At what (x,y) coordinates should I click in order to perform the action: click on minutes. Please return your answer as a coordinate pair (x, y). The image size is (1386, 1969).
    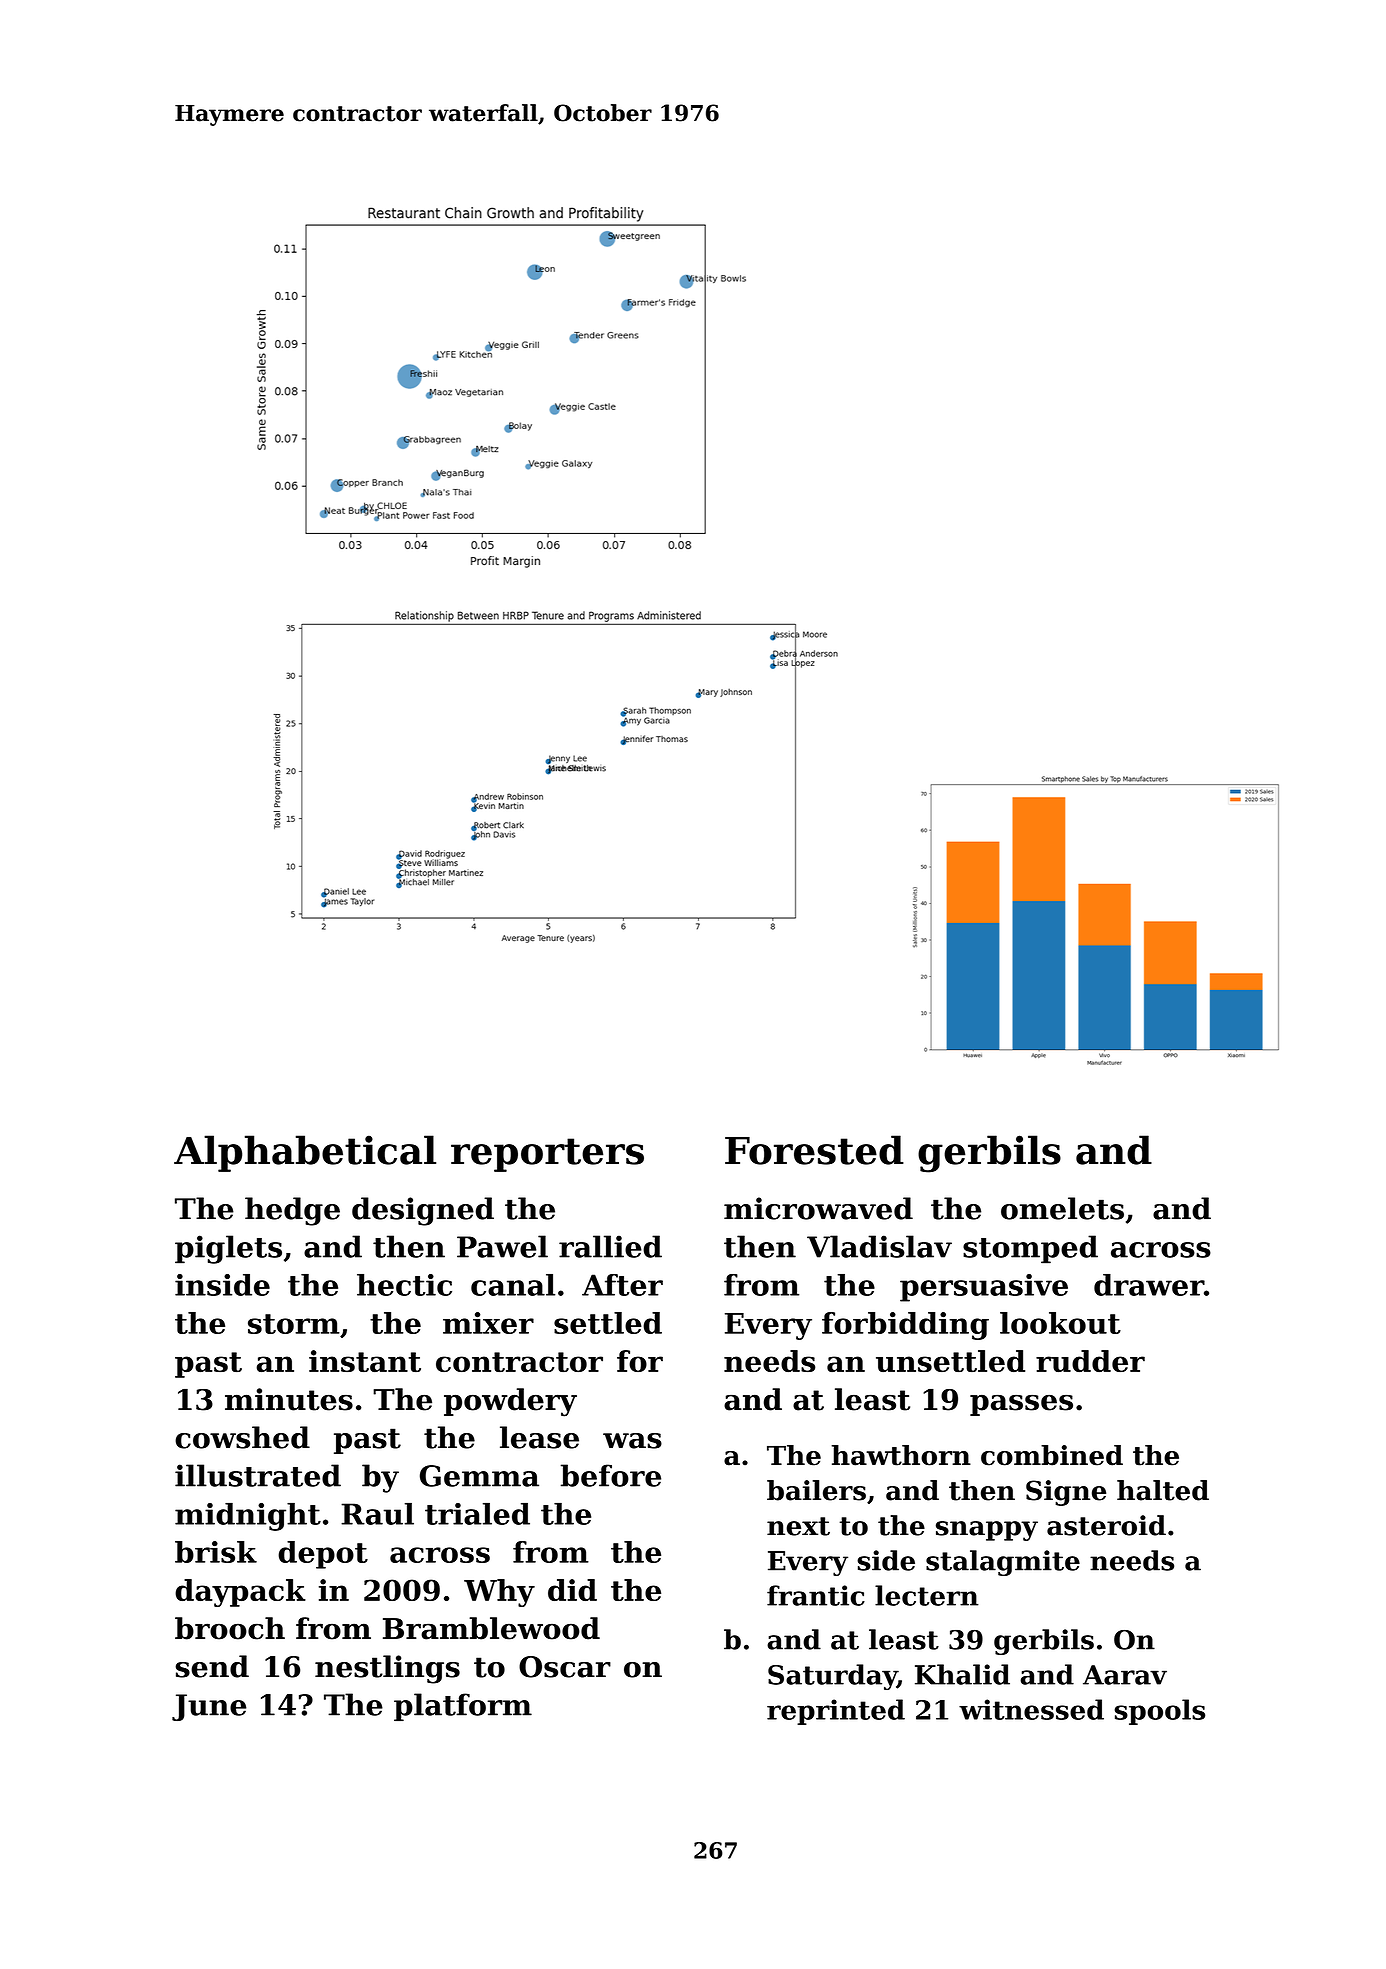
    Looking at the image, I should click on (289, 1399).
